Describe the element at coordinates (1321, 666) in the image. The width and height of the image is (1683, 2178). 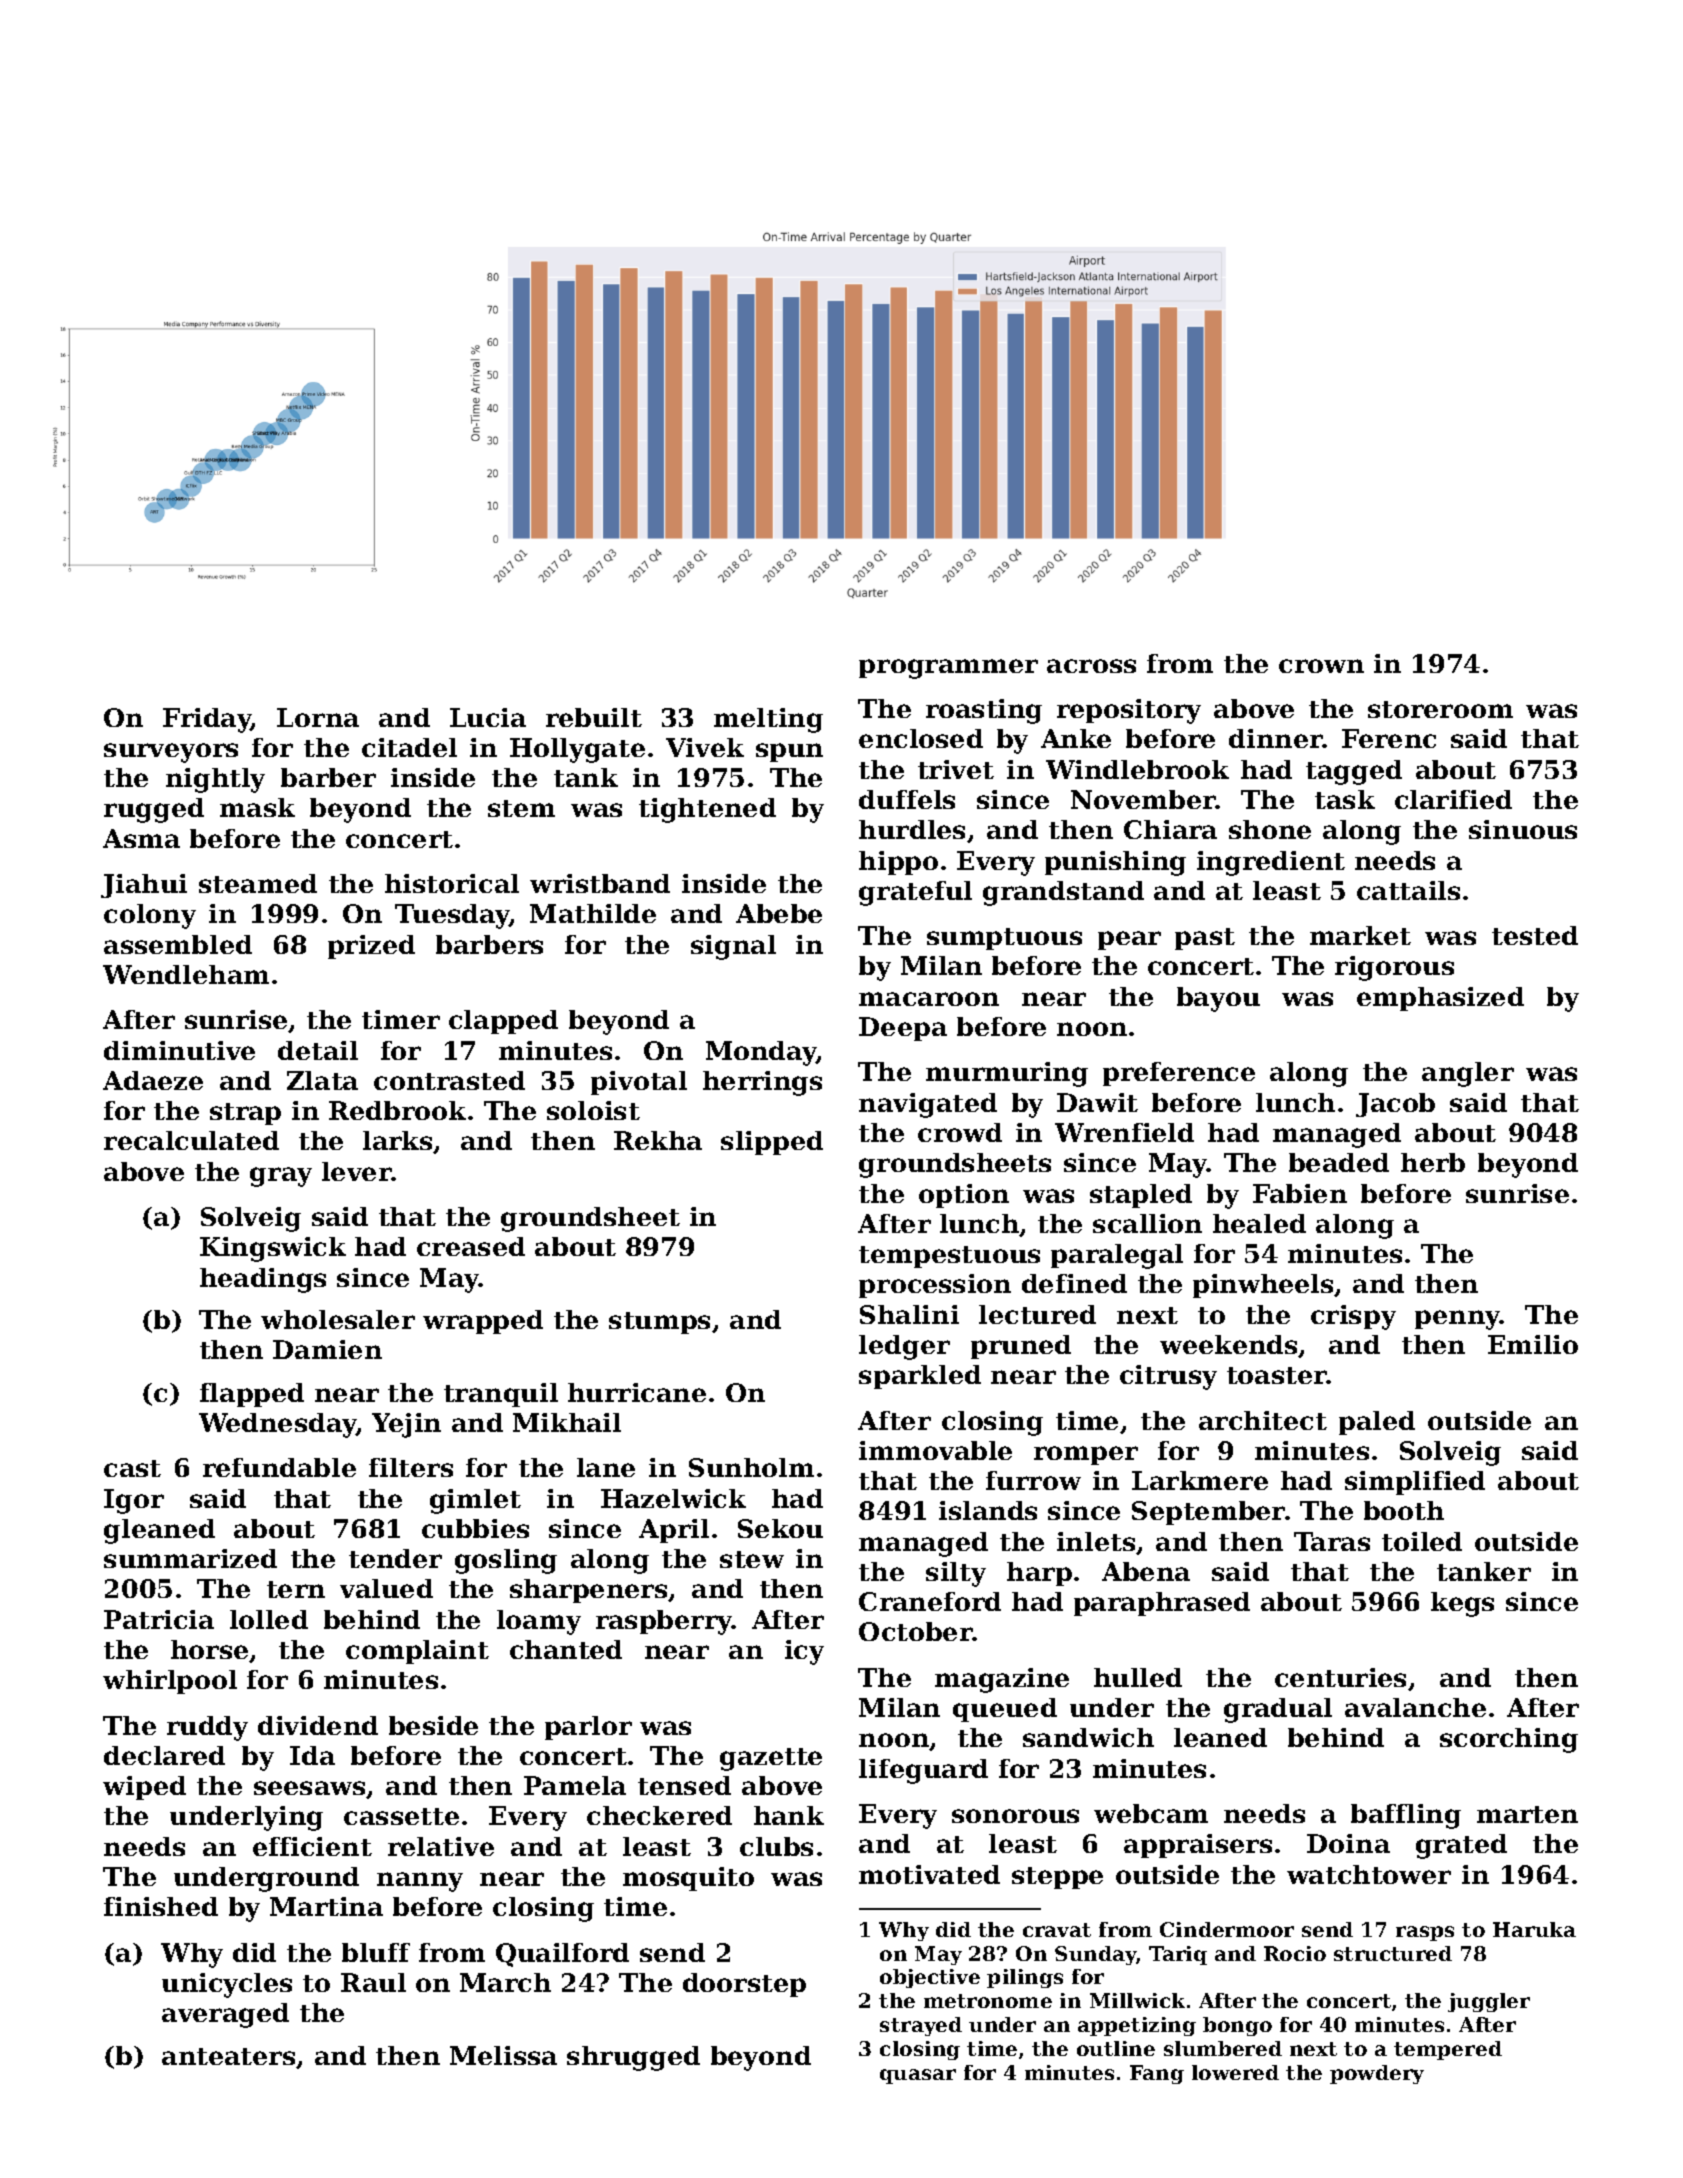
I see `crown` at that location.
